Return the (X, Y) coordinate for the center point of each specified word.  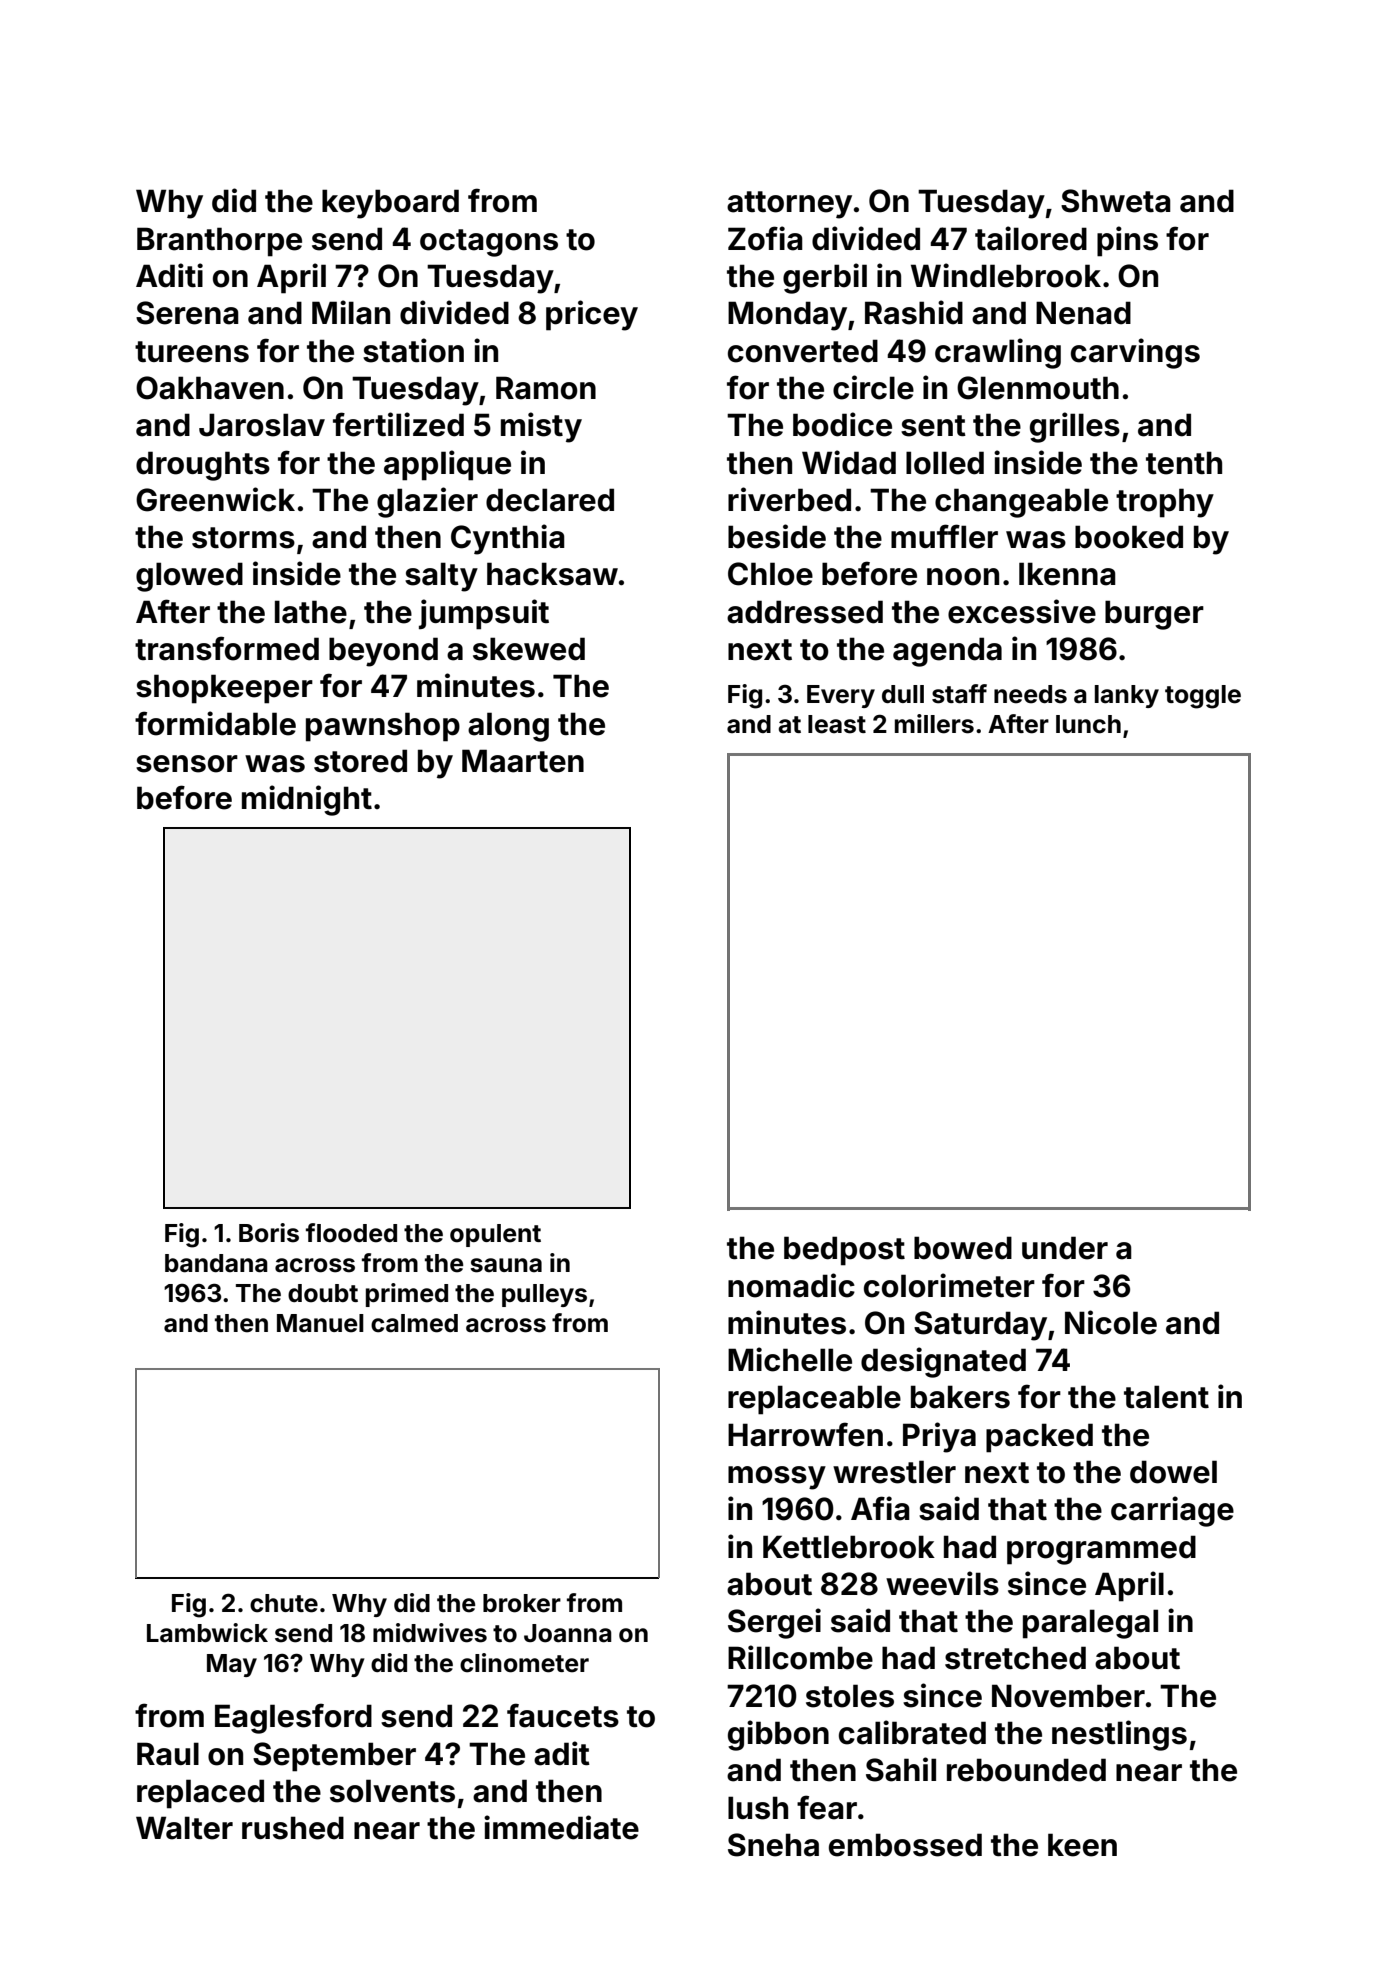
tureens (192, 352)
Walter (184, 1828)
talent (1166, 1397)
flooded (351, 1233)
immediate (561, 1827)
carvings (1135, 353)
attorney (789, 205)
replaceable (814, 1400)
